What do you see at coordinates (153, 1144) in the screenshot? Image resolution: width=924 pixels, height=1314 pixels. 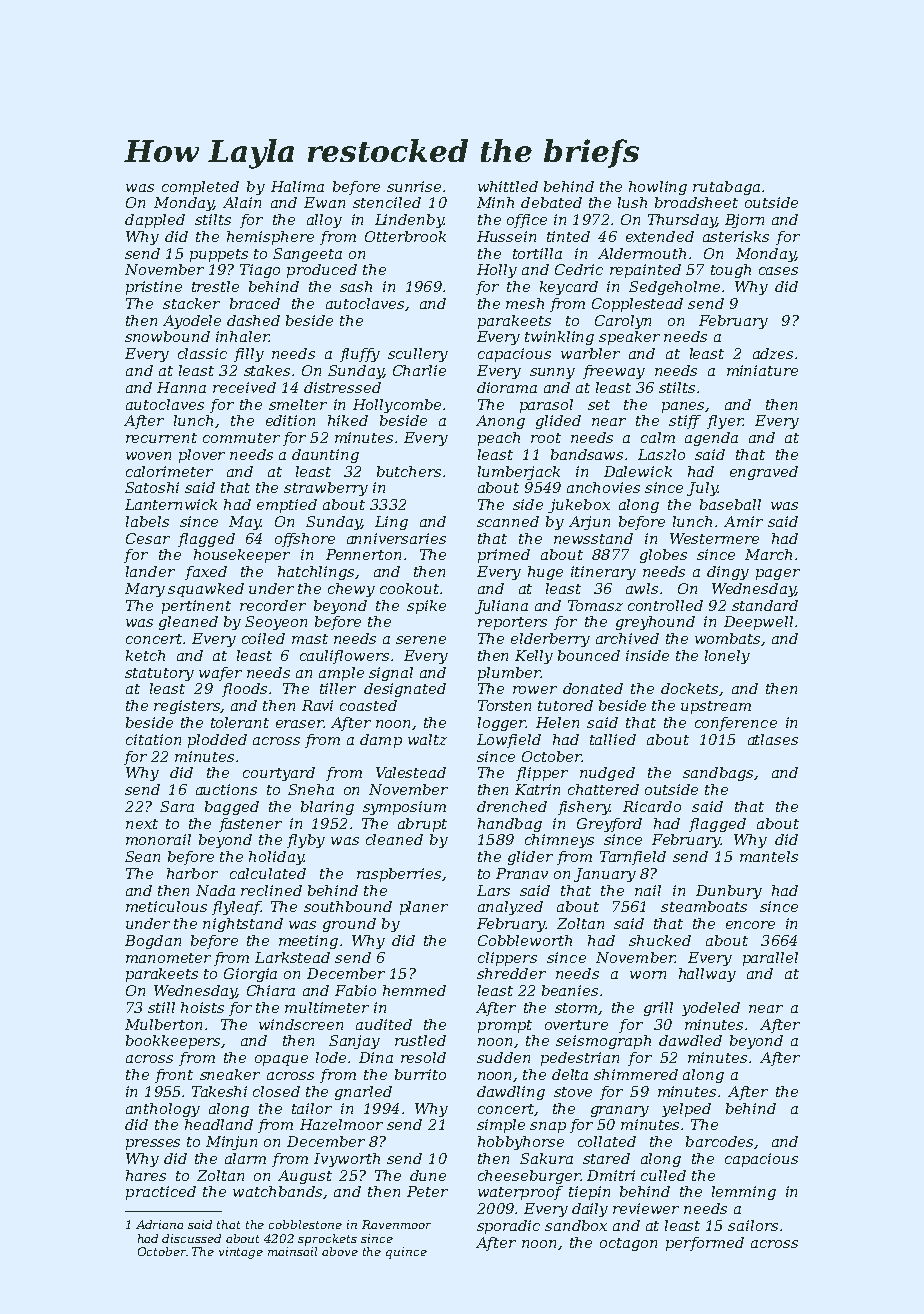 I see `presses` at bounding box center [153, 1144].
